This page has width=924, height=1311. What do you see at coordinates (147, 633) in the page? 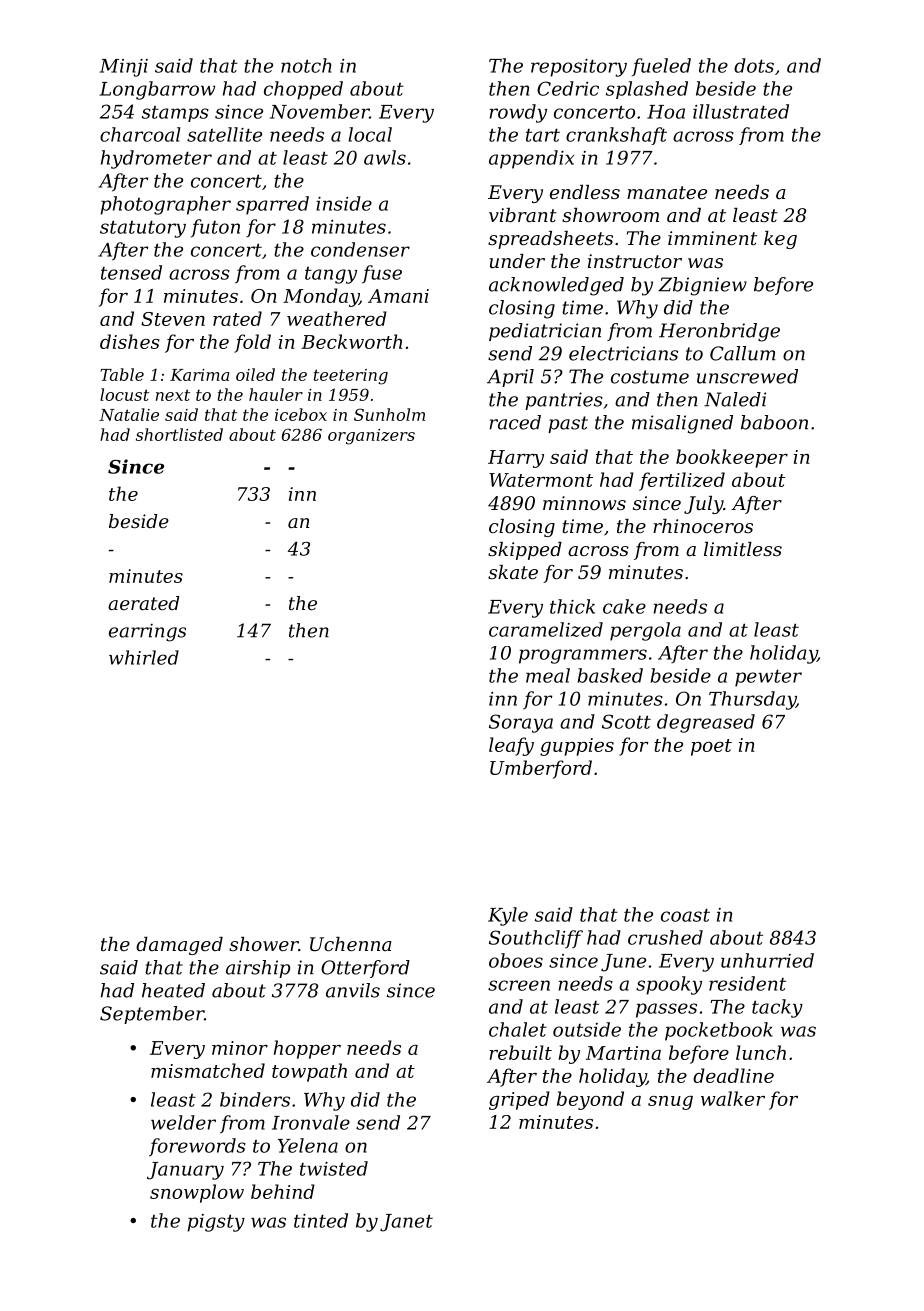
I see `earrings` at bounding box center [147, 633].
